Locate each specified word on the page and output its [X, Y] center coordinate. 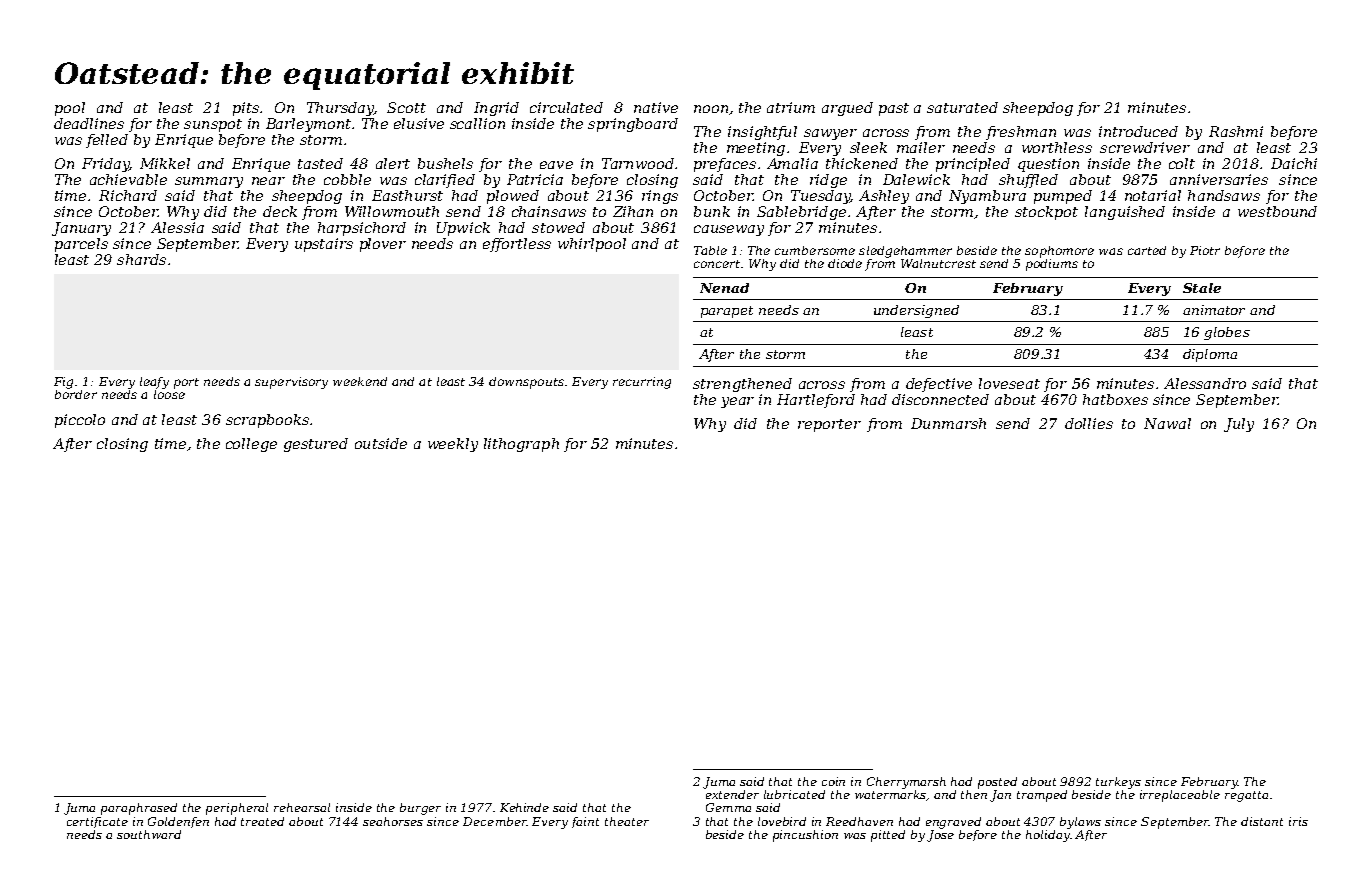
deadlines [89, 123]
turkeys [1118, 783]
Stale [1202, 288]
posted [997, 783]
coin [833, 781]
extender [732, 794]
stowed [558, 227]
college [251, 445]
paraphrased [139, 809]
